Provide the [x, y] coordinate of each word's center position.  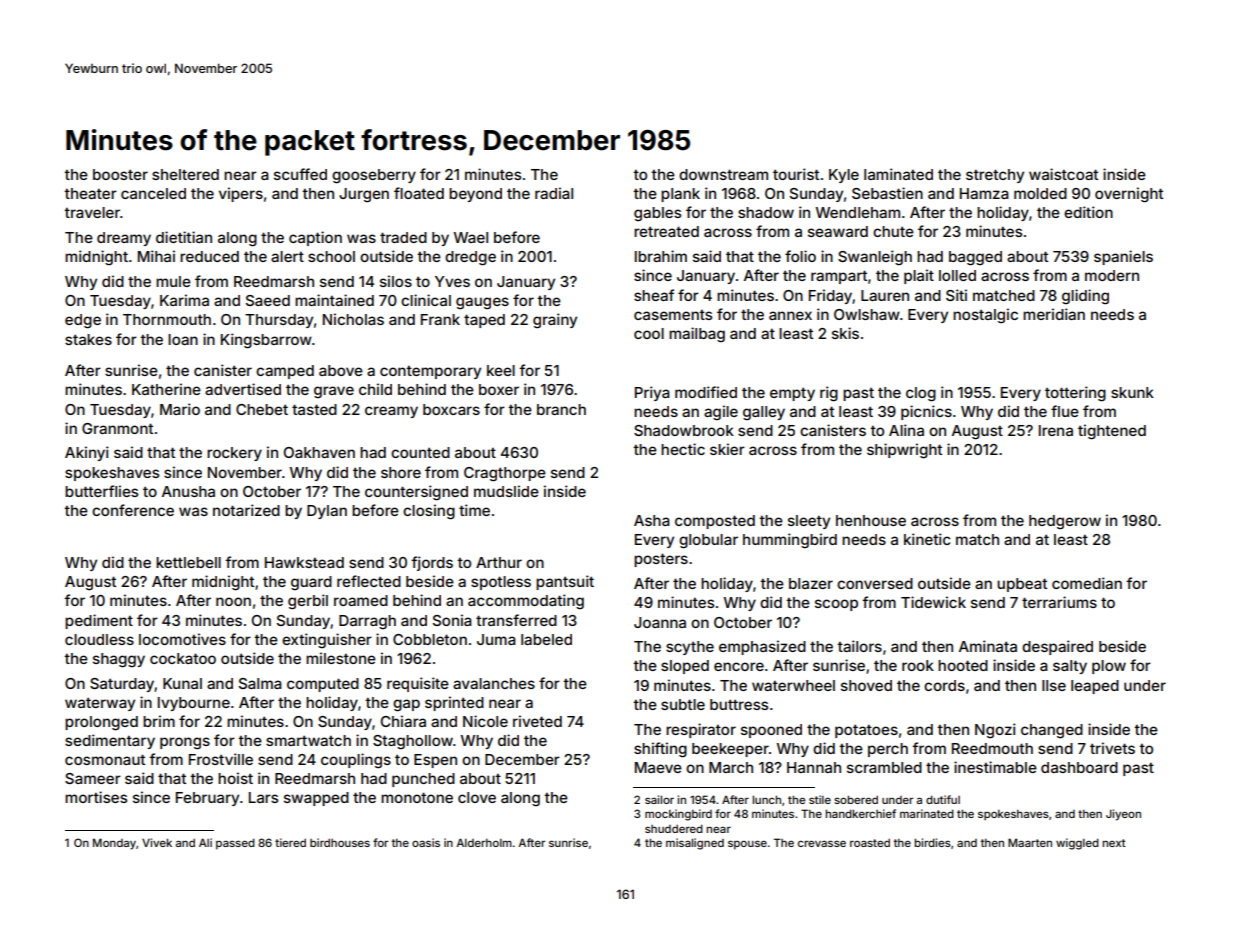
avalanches [494, 683]
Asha [652, 520]
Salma [260, 683]
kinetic [927, 539]
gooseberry [374, 176]
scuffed [300, 174]
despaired [1057, 647]
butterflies [101, 491]
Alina [906, 430]
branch [561, 409]
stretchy [995, 176]
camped [285, 372]
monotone [417, 797]
